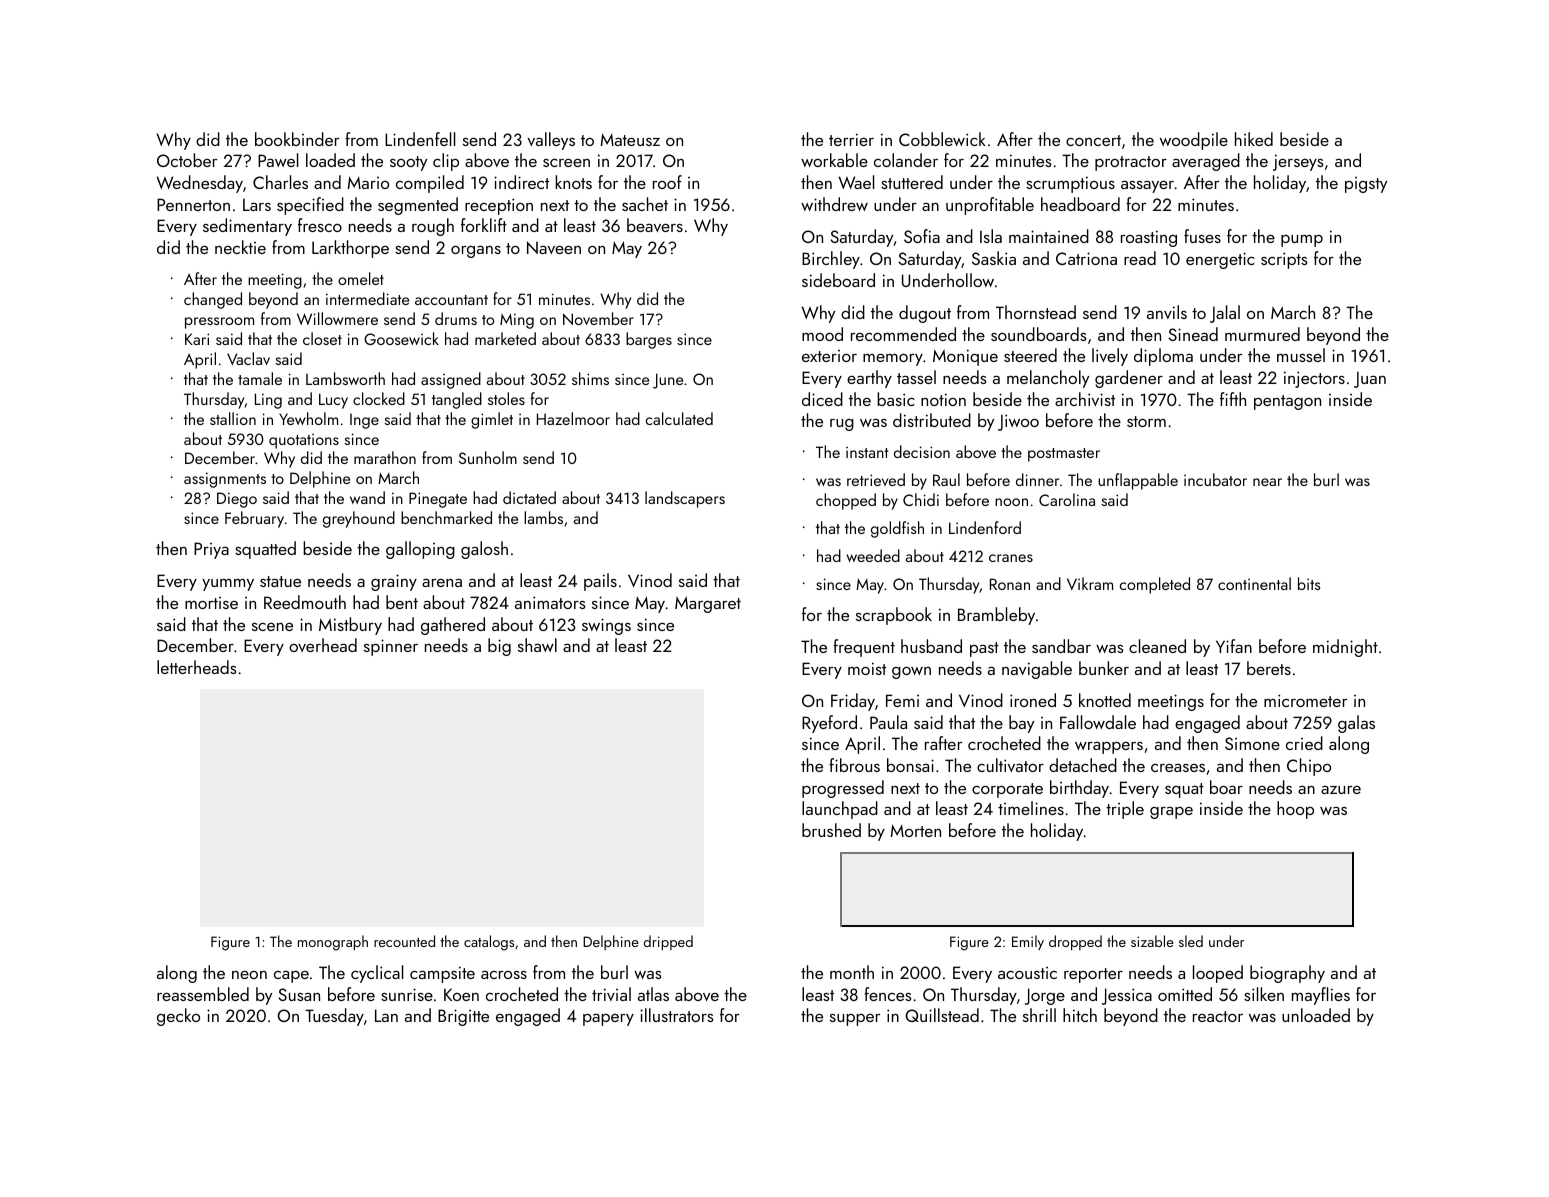 The image size is (1549, 1197). I want to click on supper, so click(855, 1020).
